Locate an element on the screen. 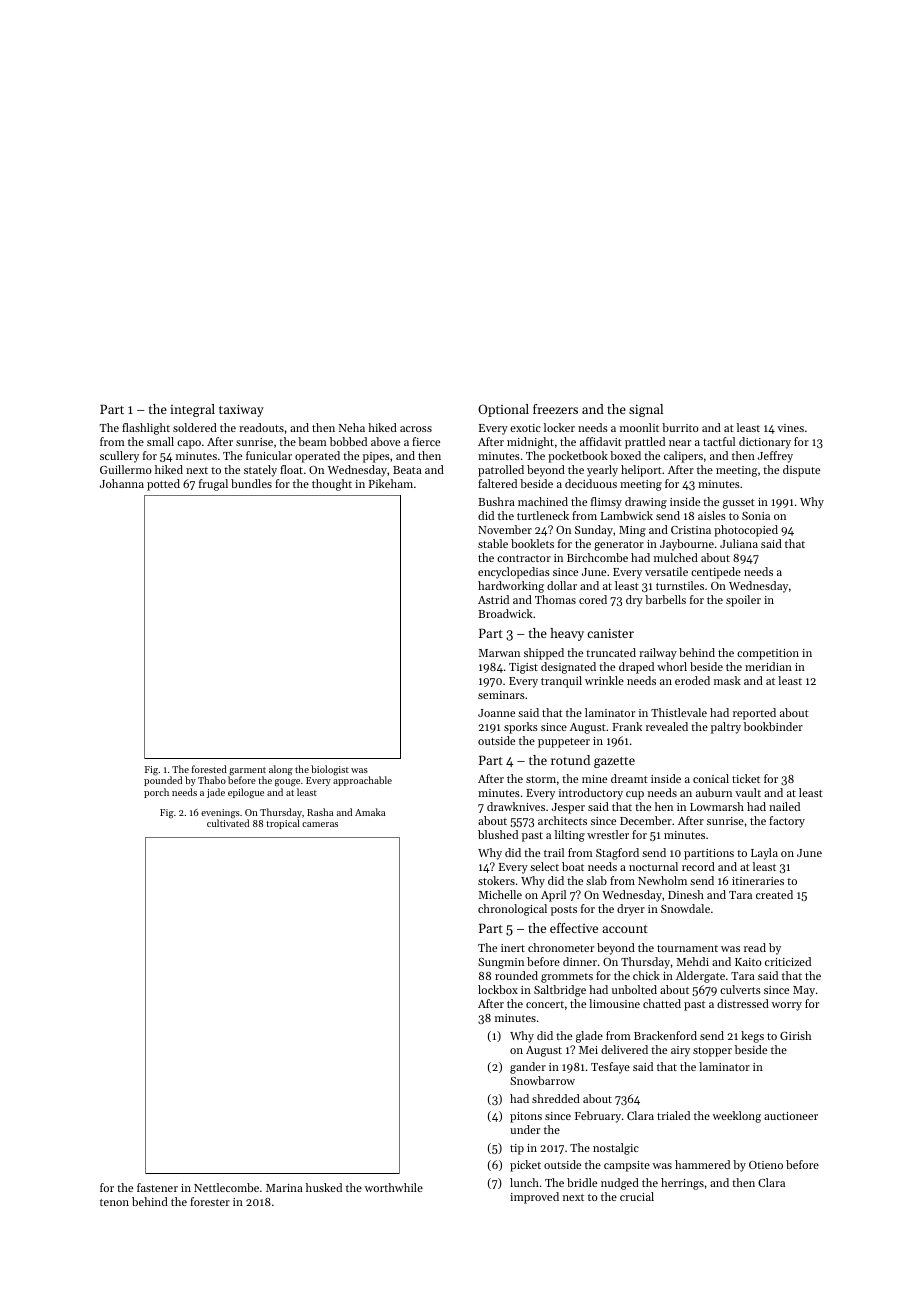 The image size is (924, 1308). freezers is located at coordinates (555, 409).
